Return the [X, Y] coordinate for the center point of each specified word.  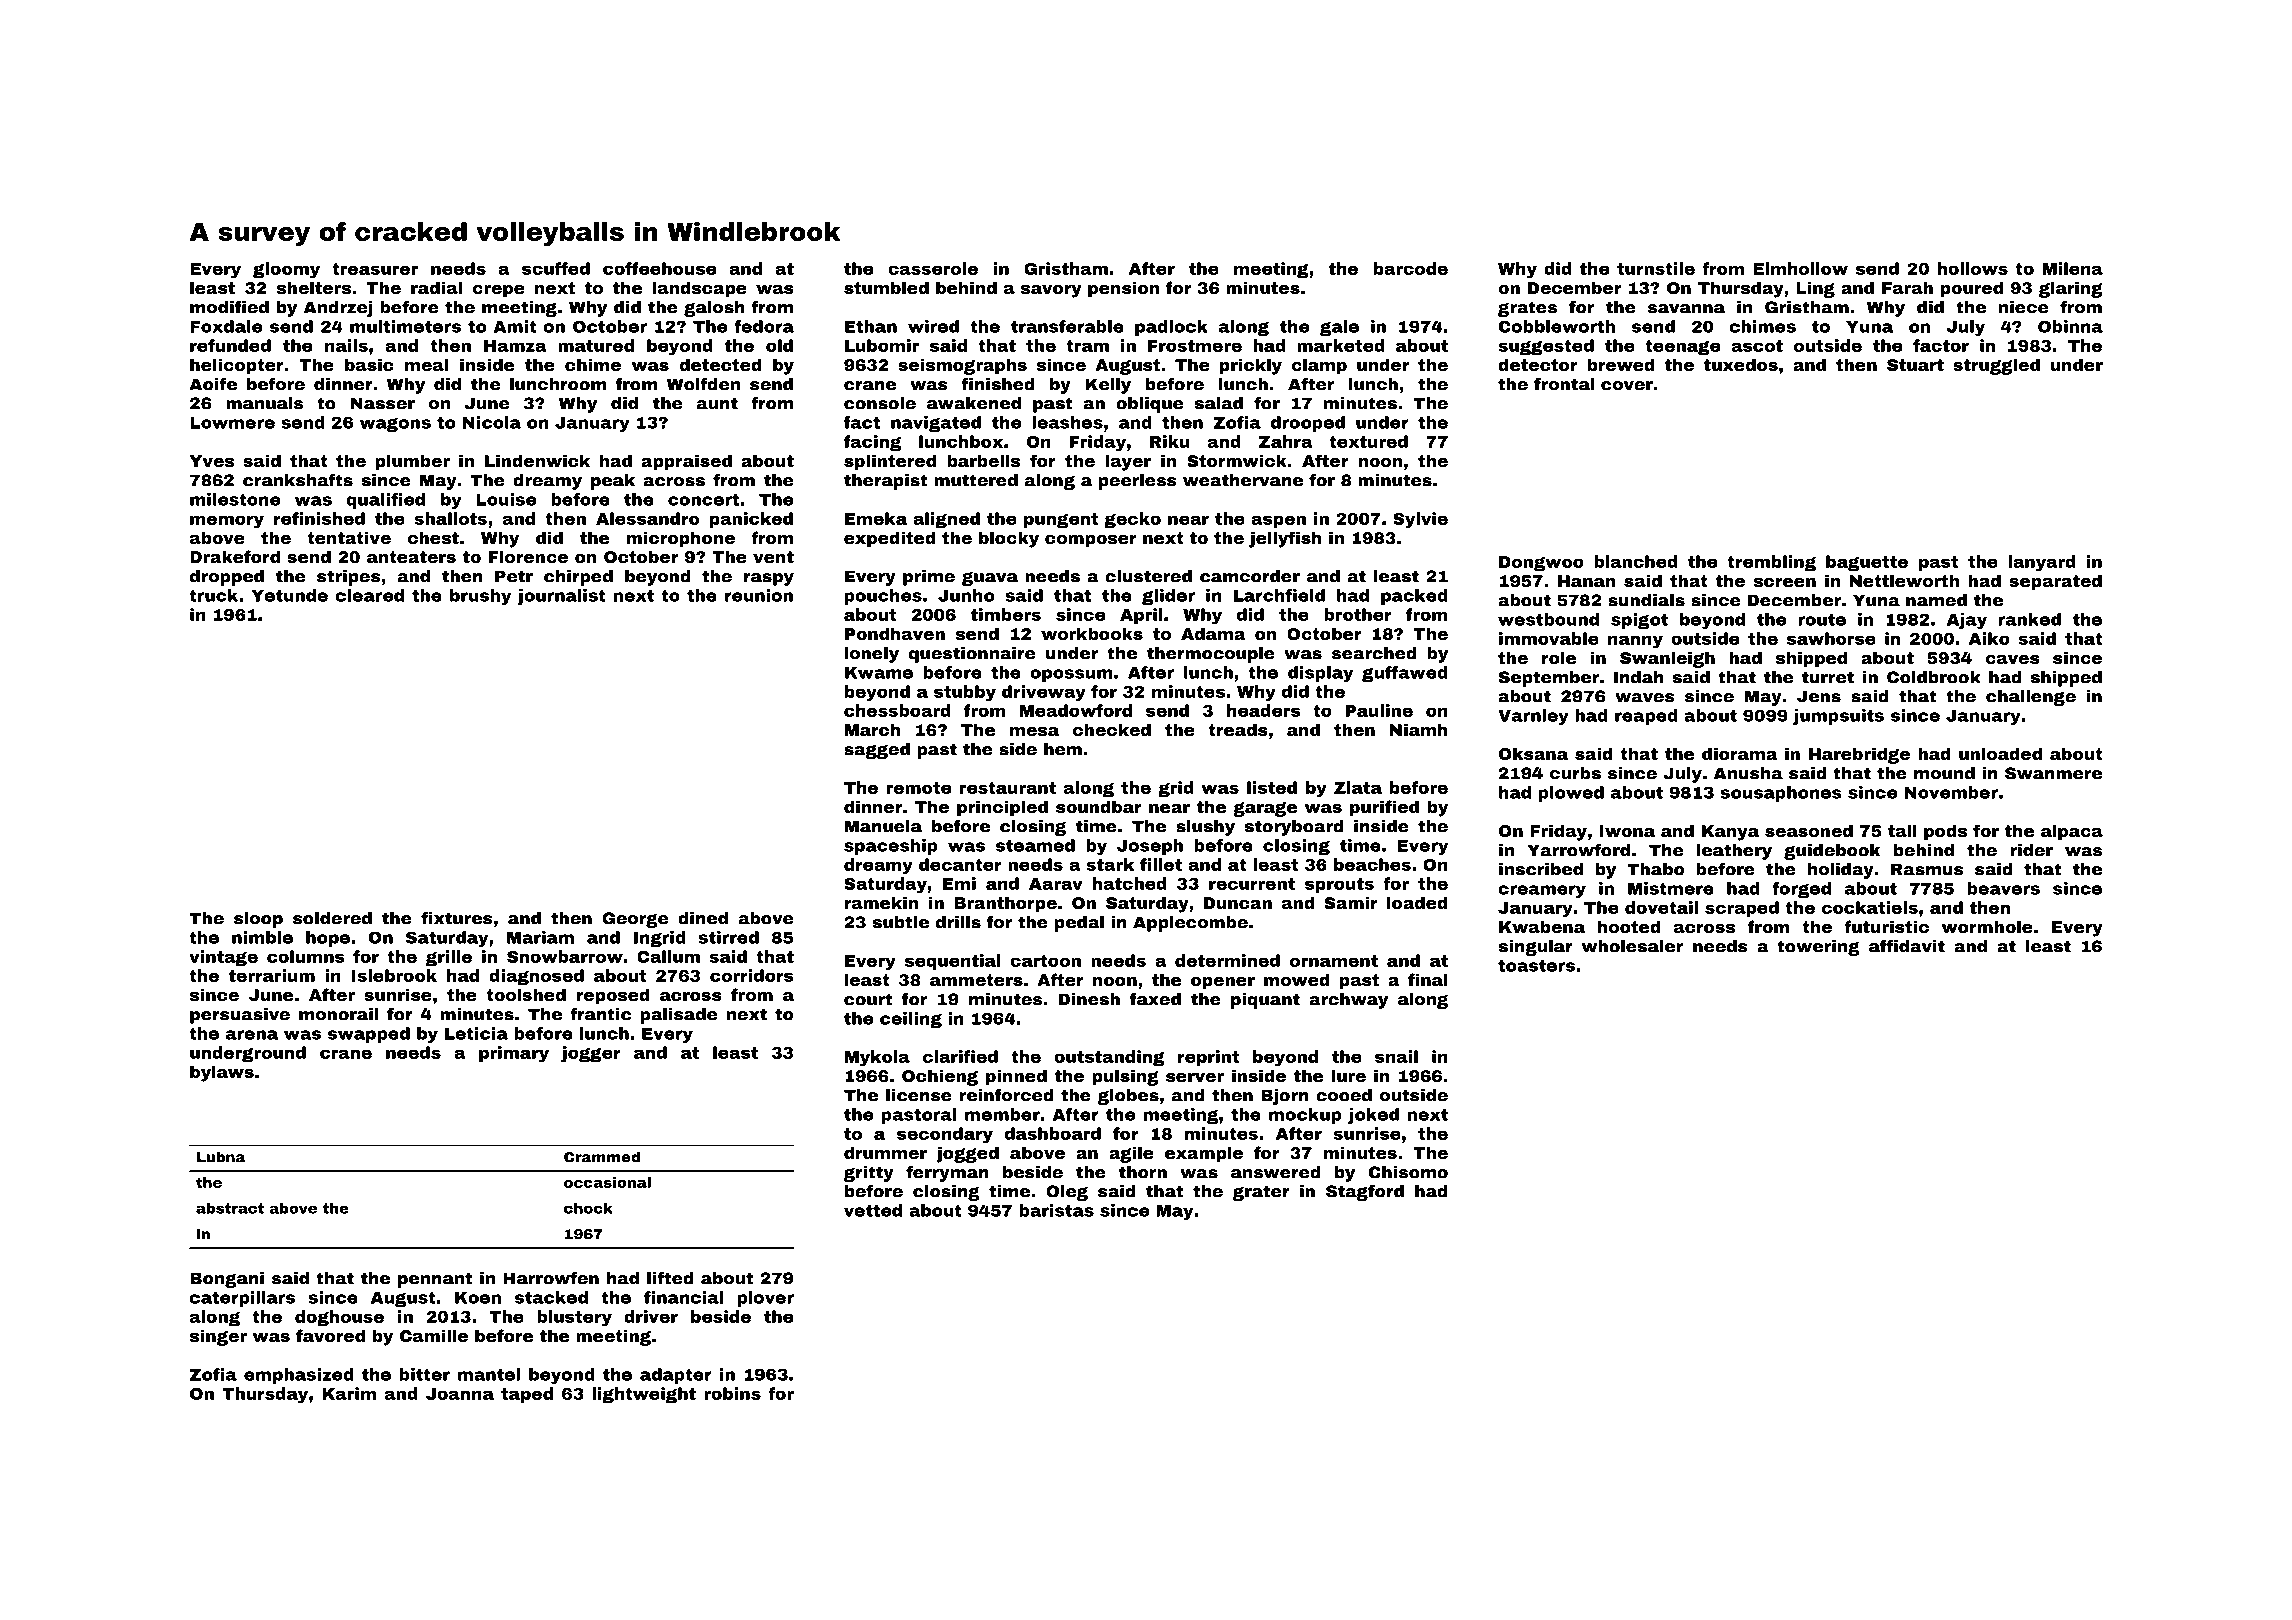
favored [330, 1335]
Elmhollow [1800, 268]
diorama [1740, 753]
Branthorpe [1005, 904]
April [1141, 616]
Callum [668, 956]
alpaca [2072, 832]
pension [1123, 289]
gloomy [286, 270]
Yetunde [289, 595]
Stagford [1365, 1192]
